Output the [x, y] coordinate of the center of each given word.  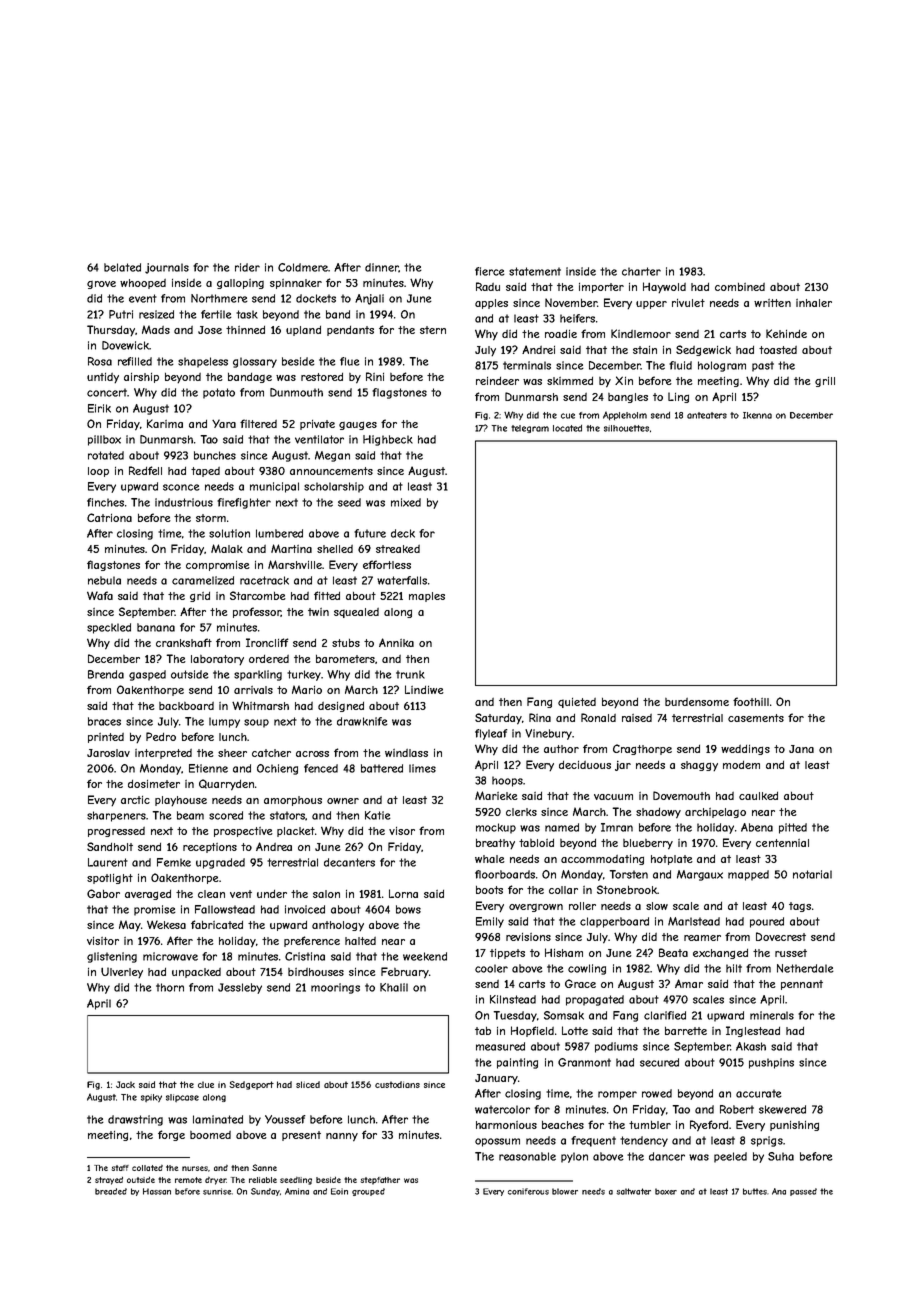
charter [641, 271]
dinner [382, 268]
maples [427, 597]
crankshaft [184, 642]
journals [167, 268]
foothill [751, 701]
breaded [111, 1191]
